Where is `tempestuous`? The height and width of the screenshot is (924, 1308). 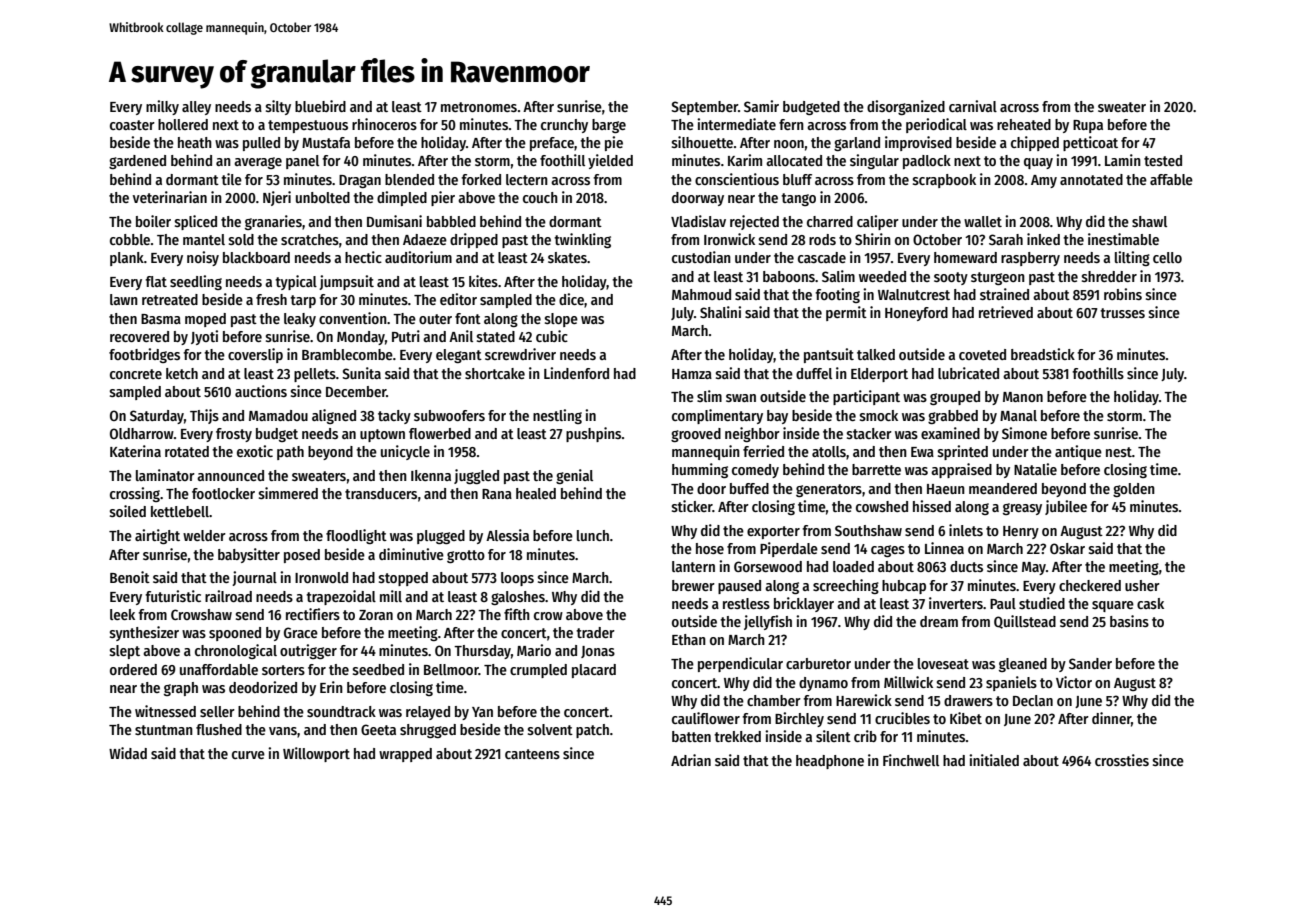 tempestuous is located at coordinates (308, 126).
